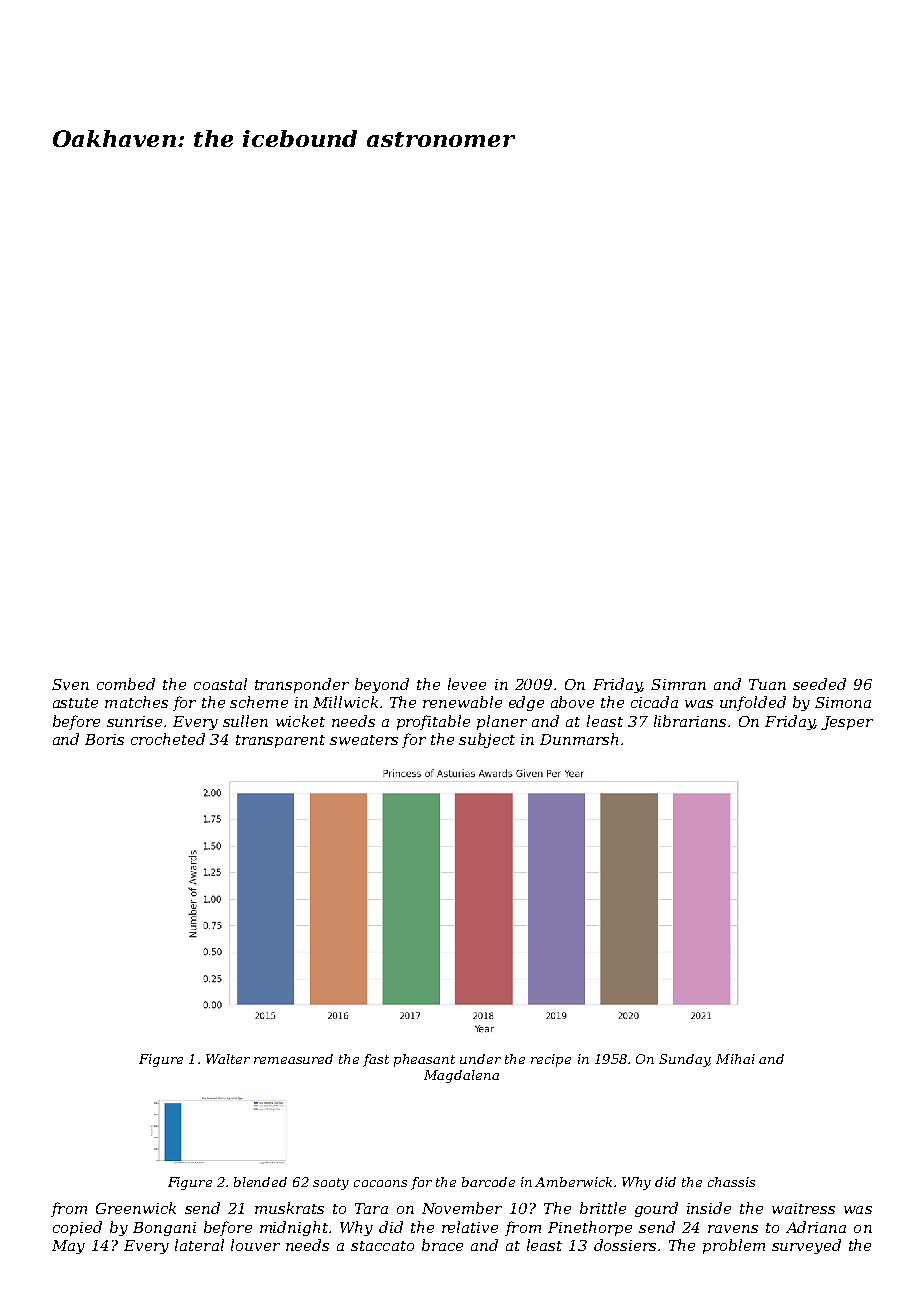  I want to click on coastal, so click(220, 684).
